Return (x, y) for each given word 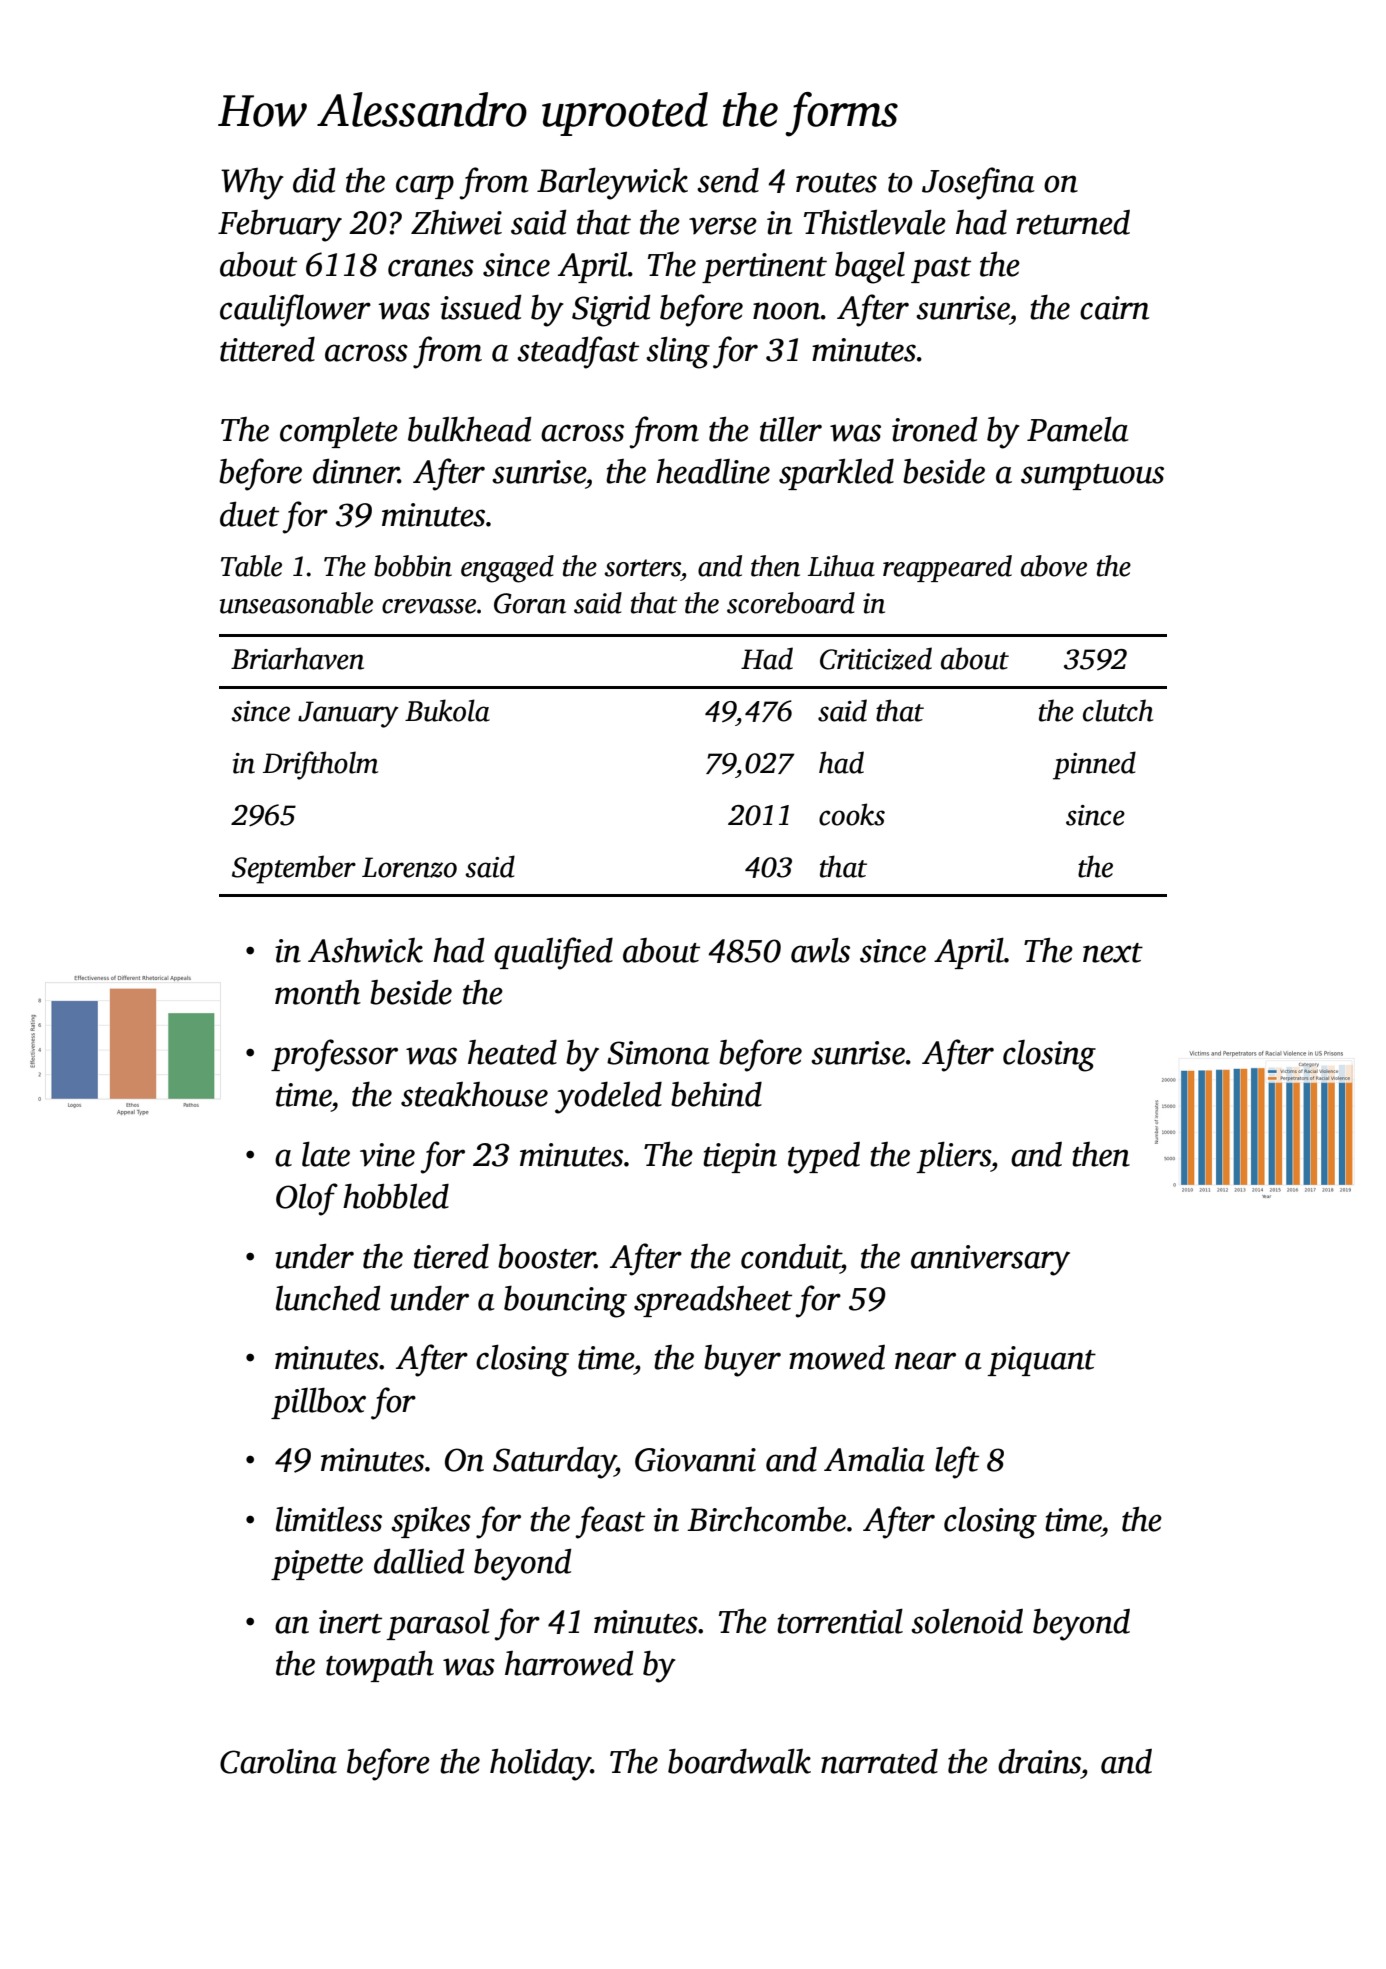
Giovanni (695, 1460)
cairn (1114, 308)
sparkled (836, 474)
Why (252, 184)
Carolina (278, 1761)
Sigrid (611, 310)
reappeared (947, 568)
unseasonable (296, 603)
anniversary (990, 1260)
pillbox (318, 1403)
